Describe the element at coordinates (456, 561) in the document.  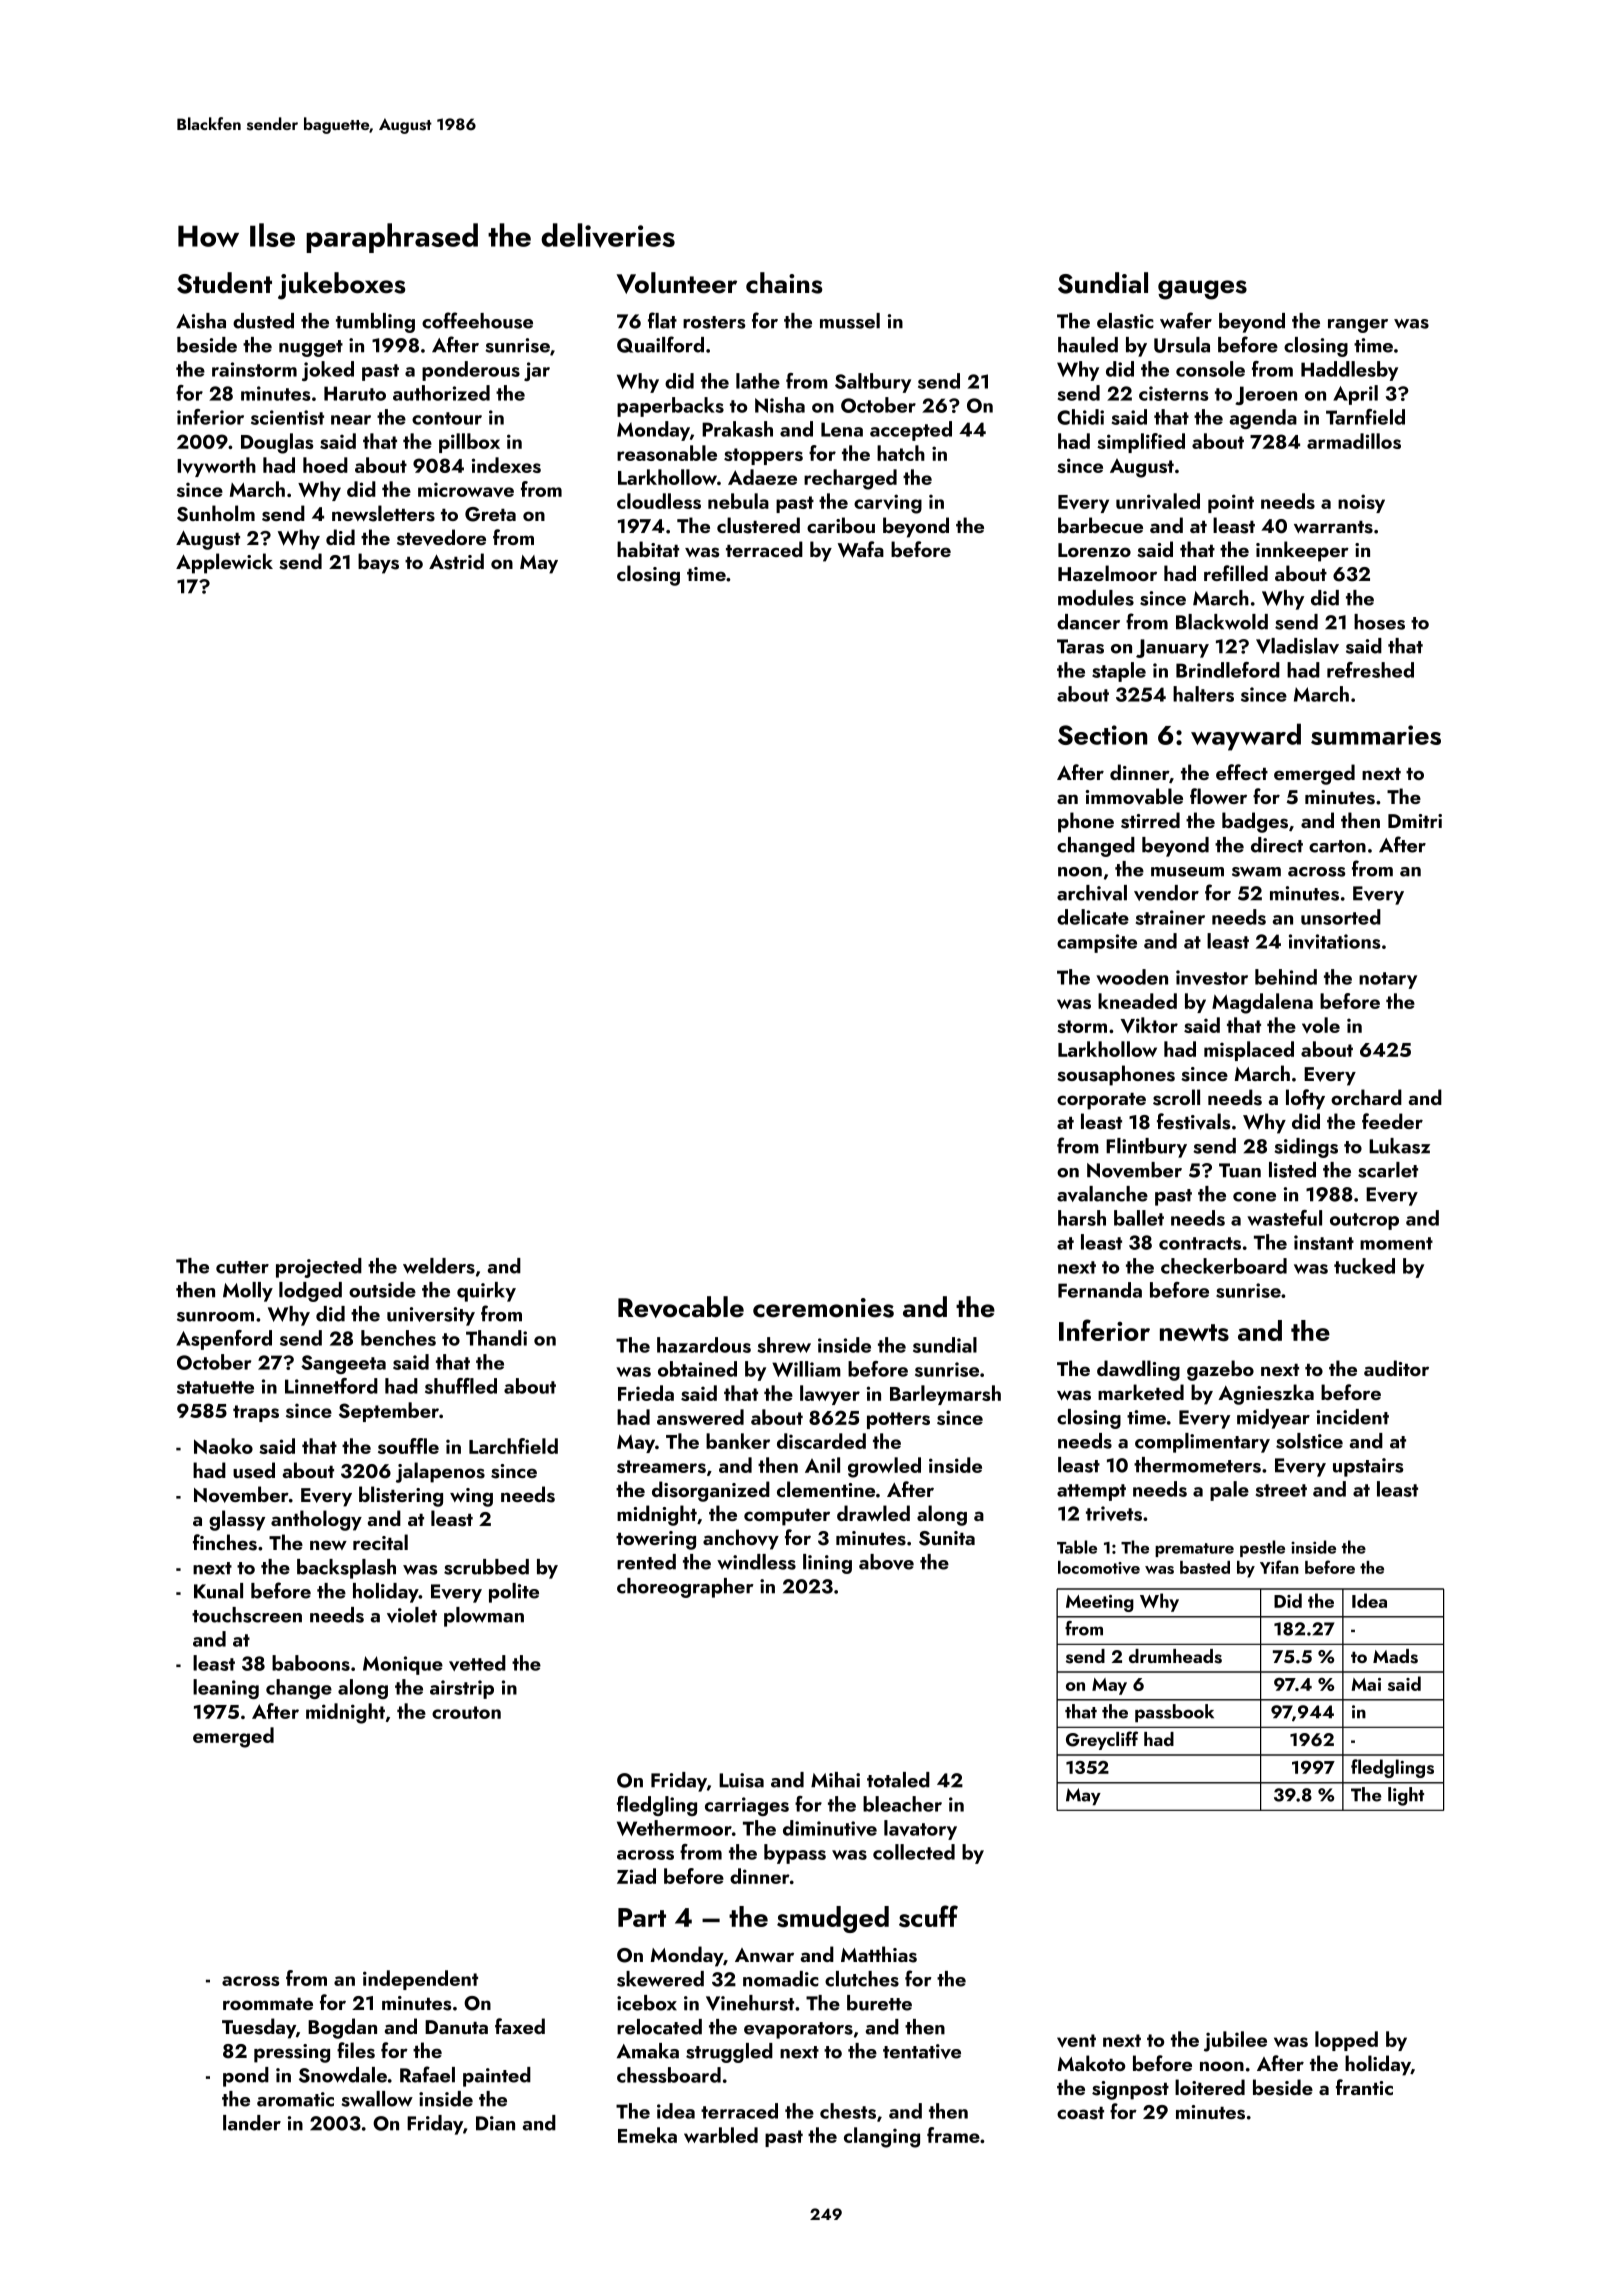
I see `Astrid` at that location.
